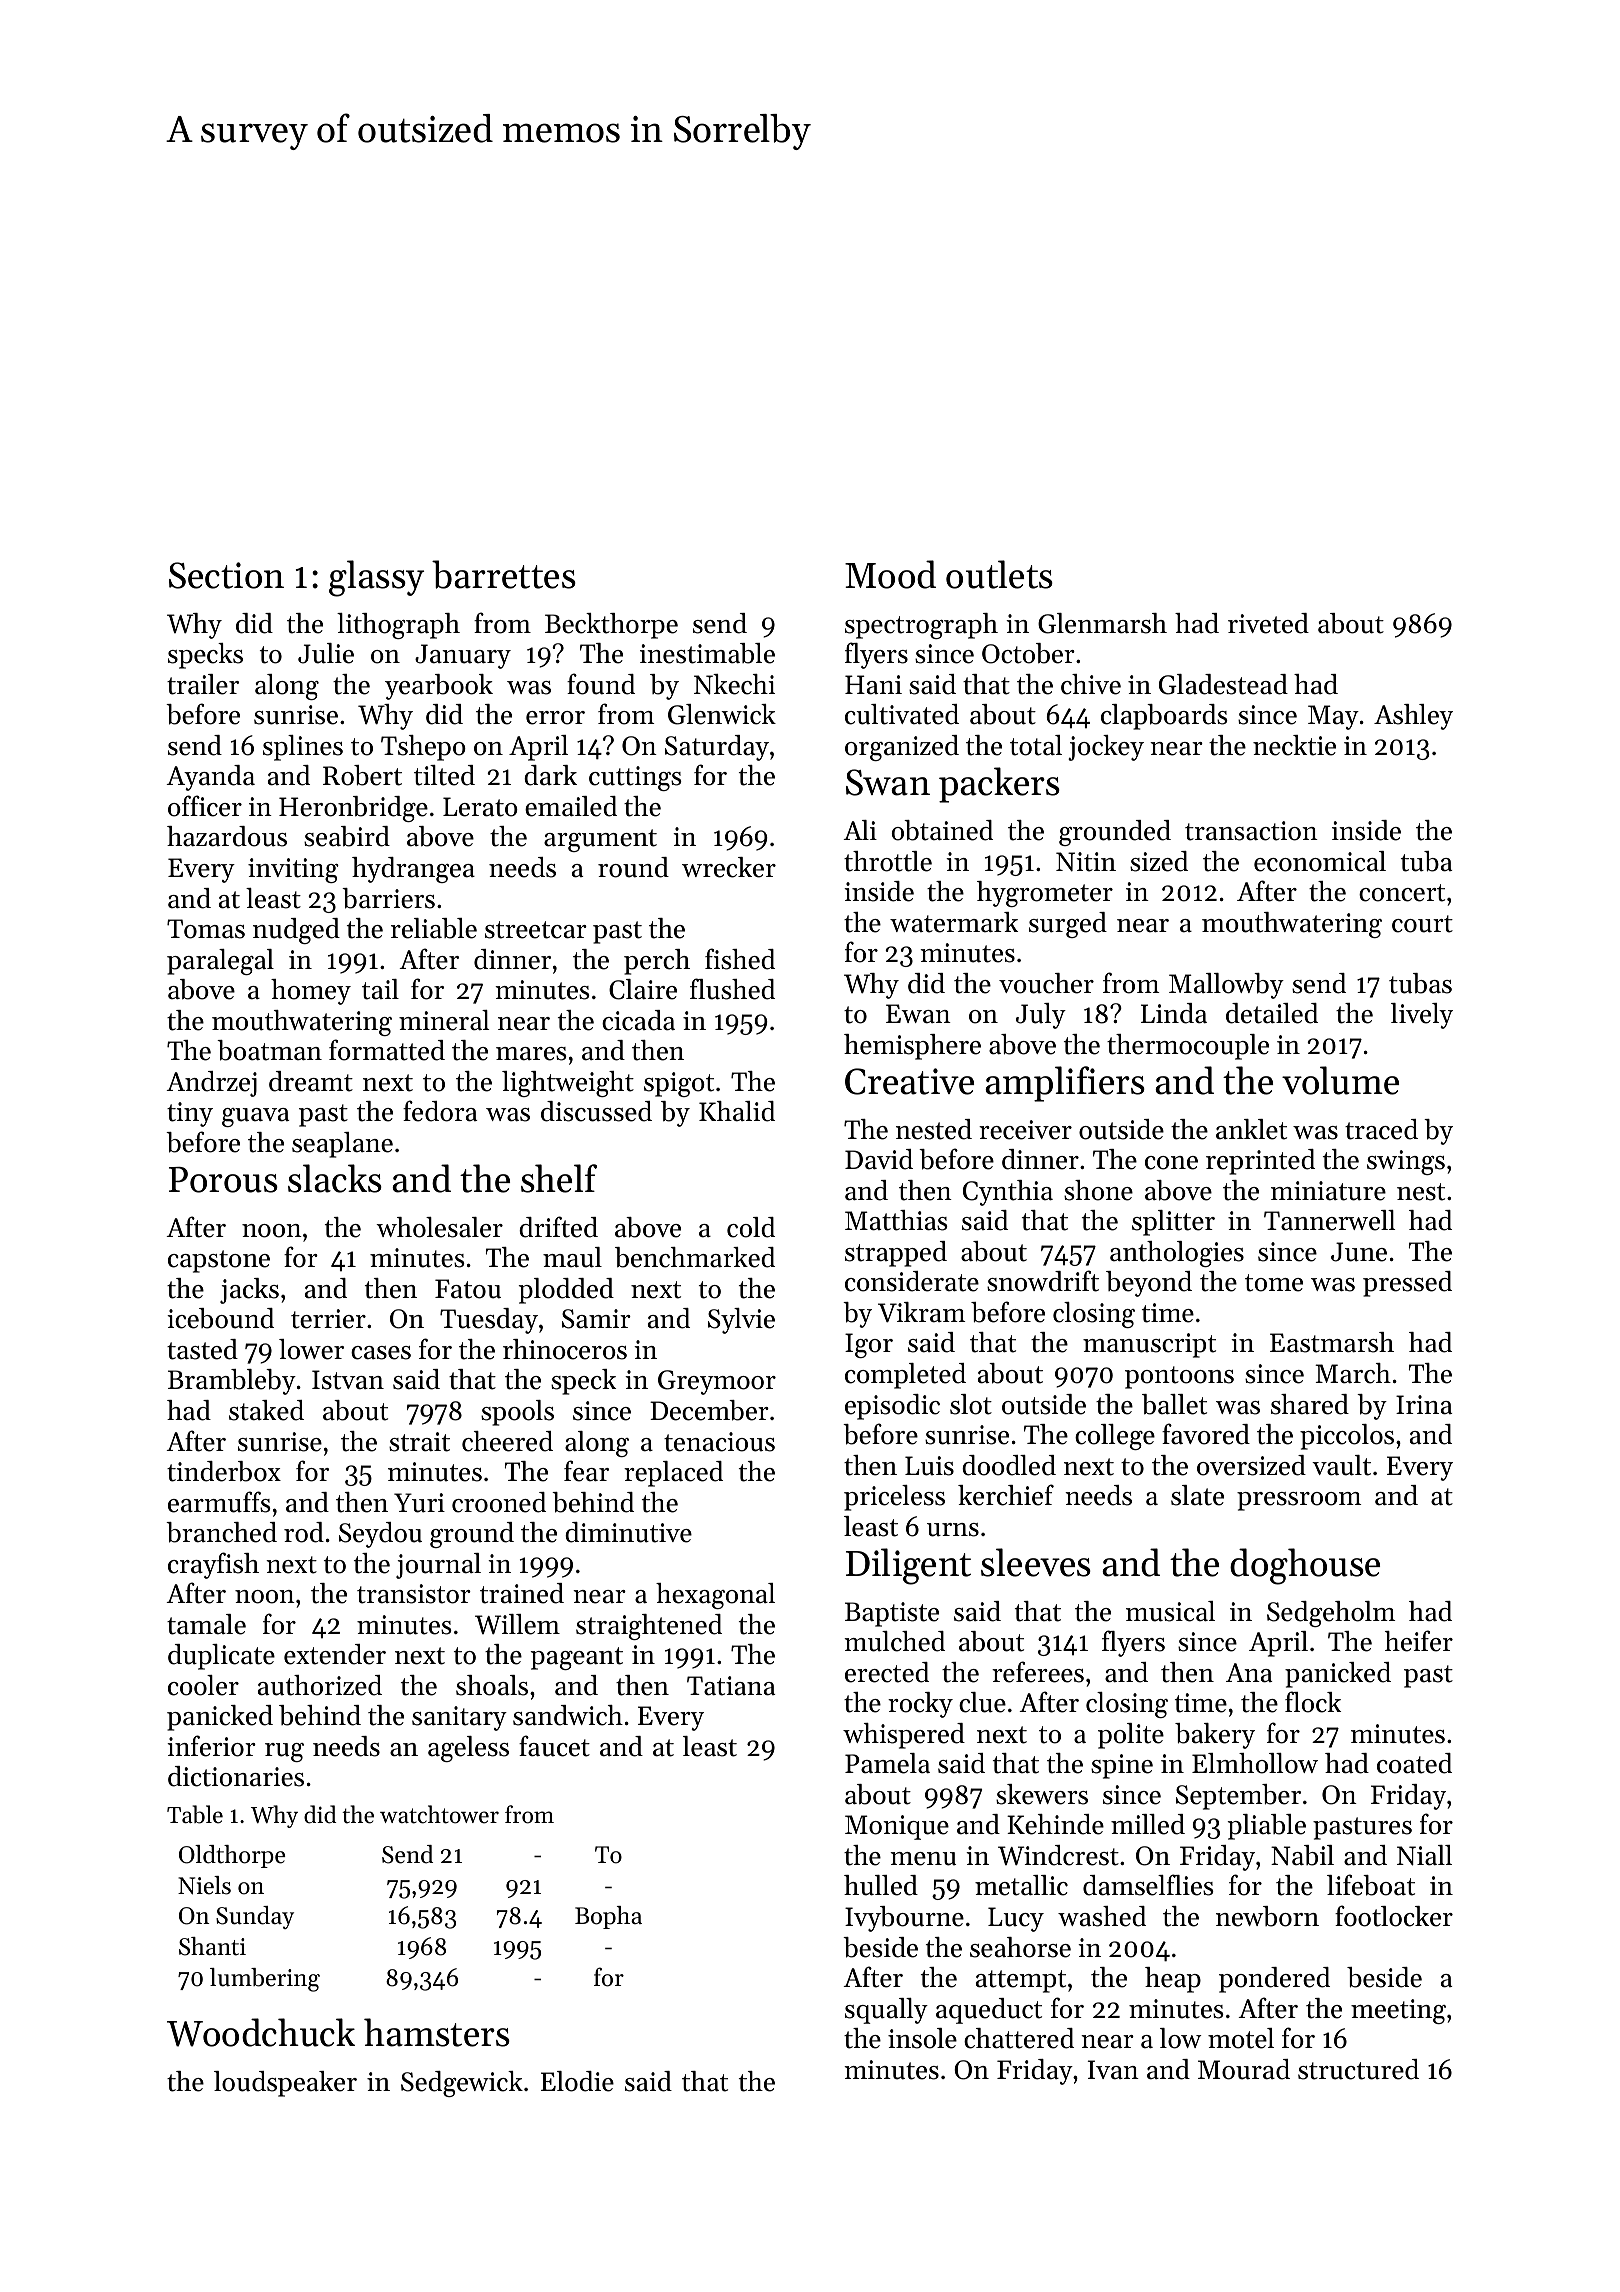 The image size is (1620, 2292). I want to click on streetcar, so click(536, 930).
